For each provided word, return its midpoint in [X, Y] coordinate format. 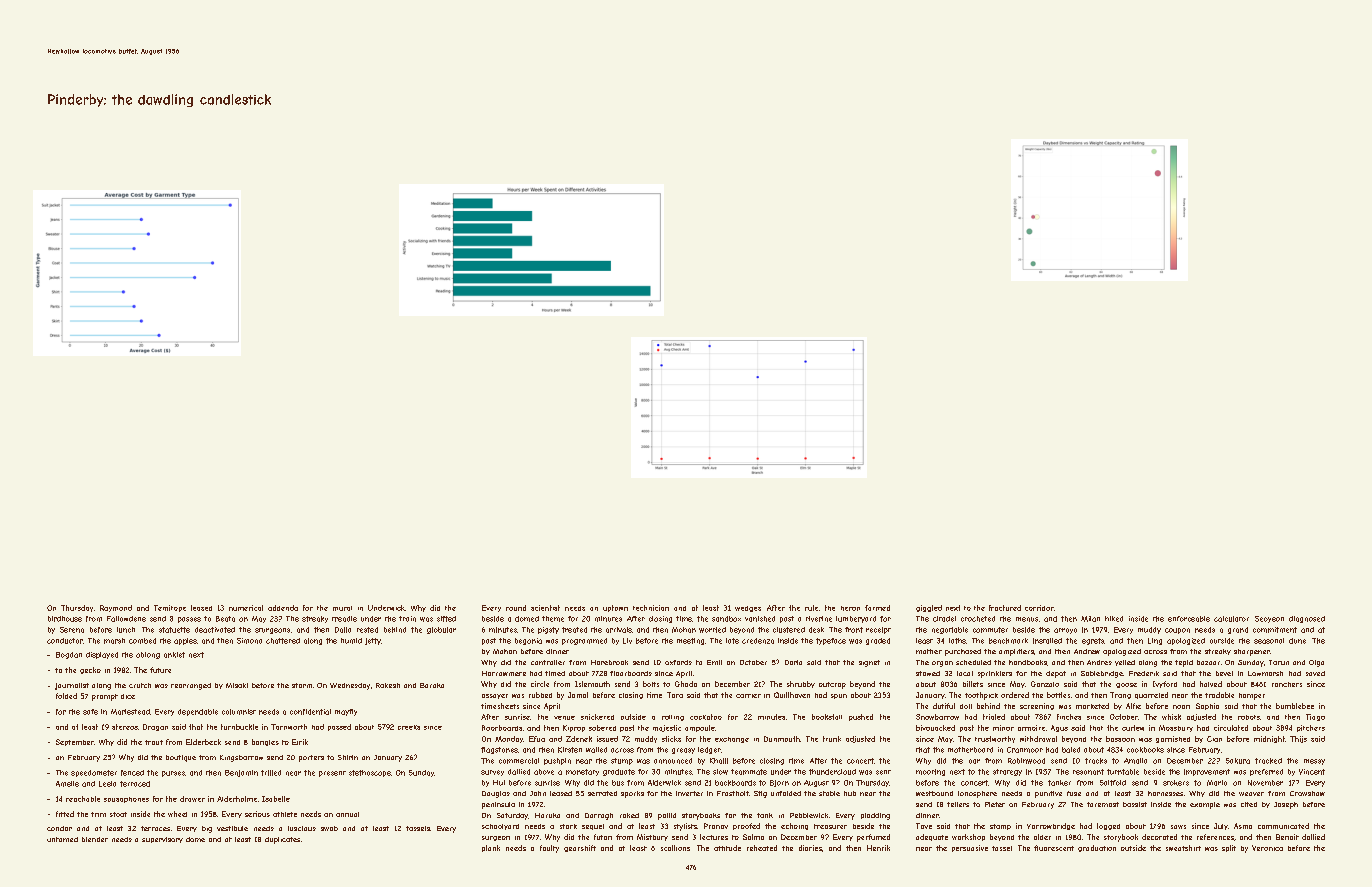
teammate [749, 772]
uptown [615, 608]
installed [1047, 641]
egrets [1093, 641]
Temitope [170, 608]
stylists [685, 827]
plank [491, 848]
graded [878, 641]
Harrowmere [504, 673]
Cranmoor [1025, 750]
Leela [107, 784]
